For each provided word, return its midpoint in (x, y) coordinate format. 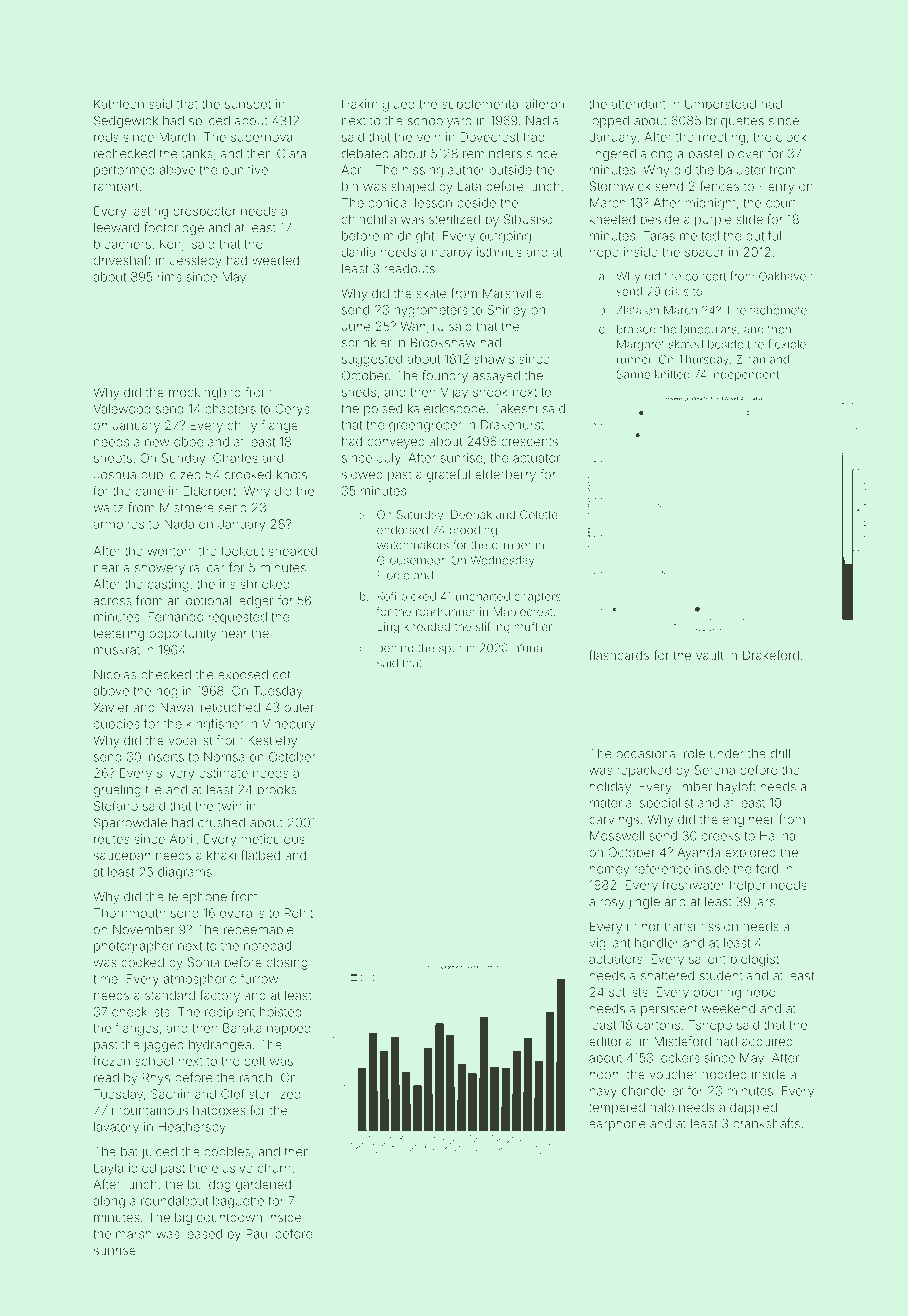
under (727, 754)
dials (677, 291)
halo (662, 1107)
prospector (204, 212)
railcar (207, 568)
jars (764, 903)
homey (609, 870)
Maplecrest (523, 612)
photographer (133, 947)
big (183, 1218)
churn (274, 1168)
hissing (423, 171)
